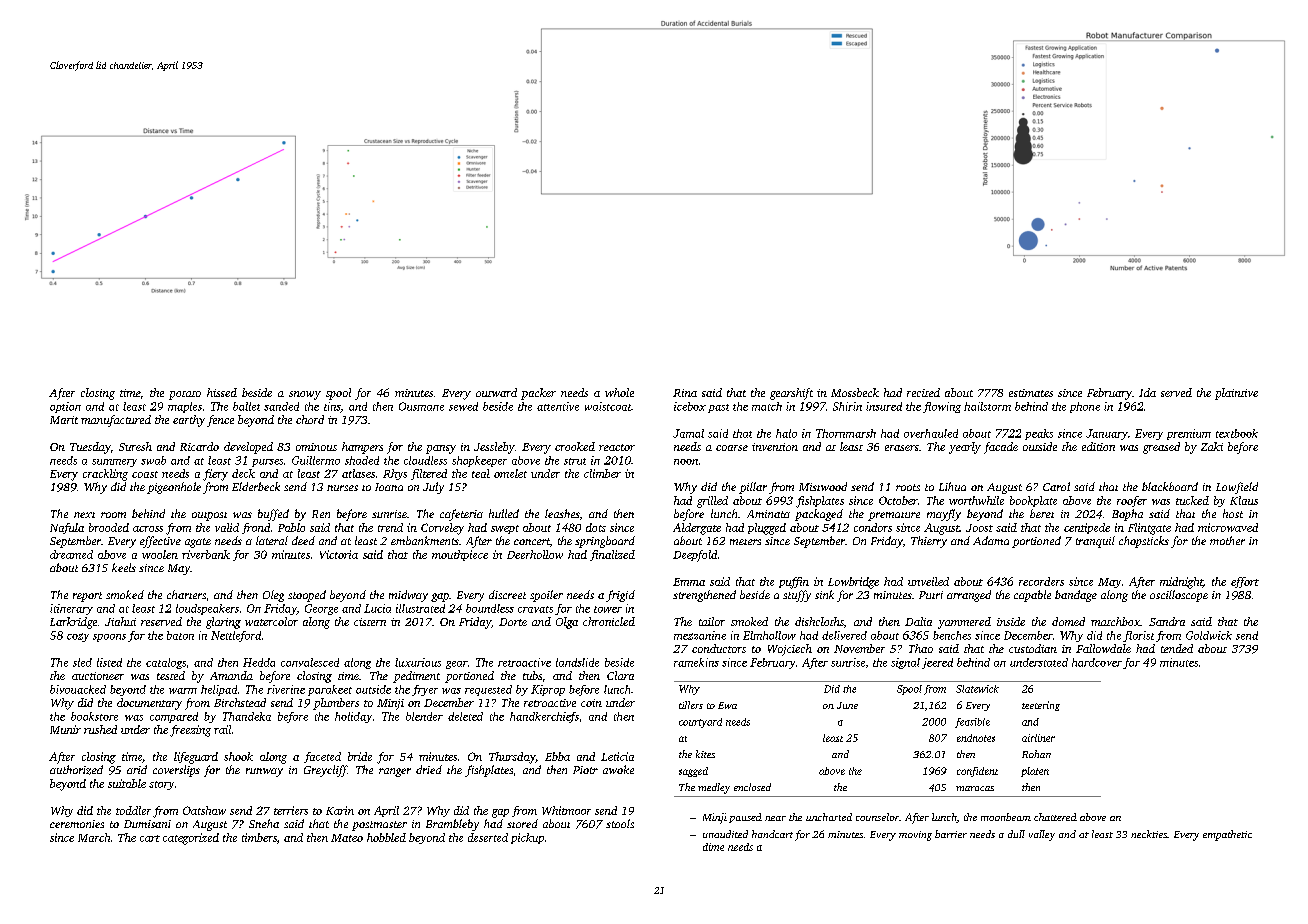  Describe the element at coordinates (775, 447) in the screenshot. I see `invention` at that location.
